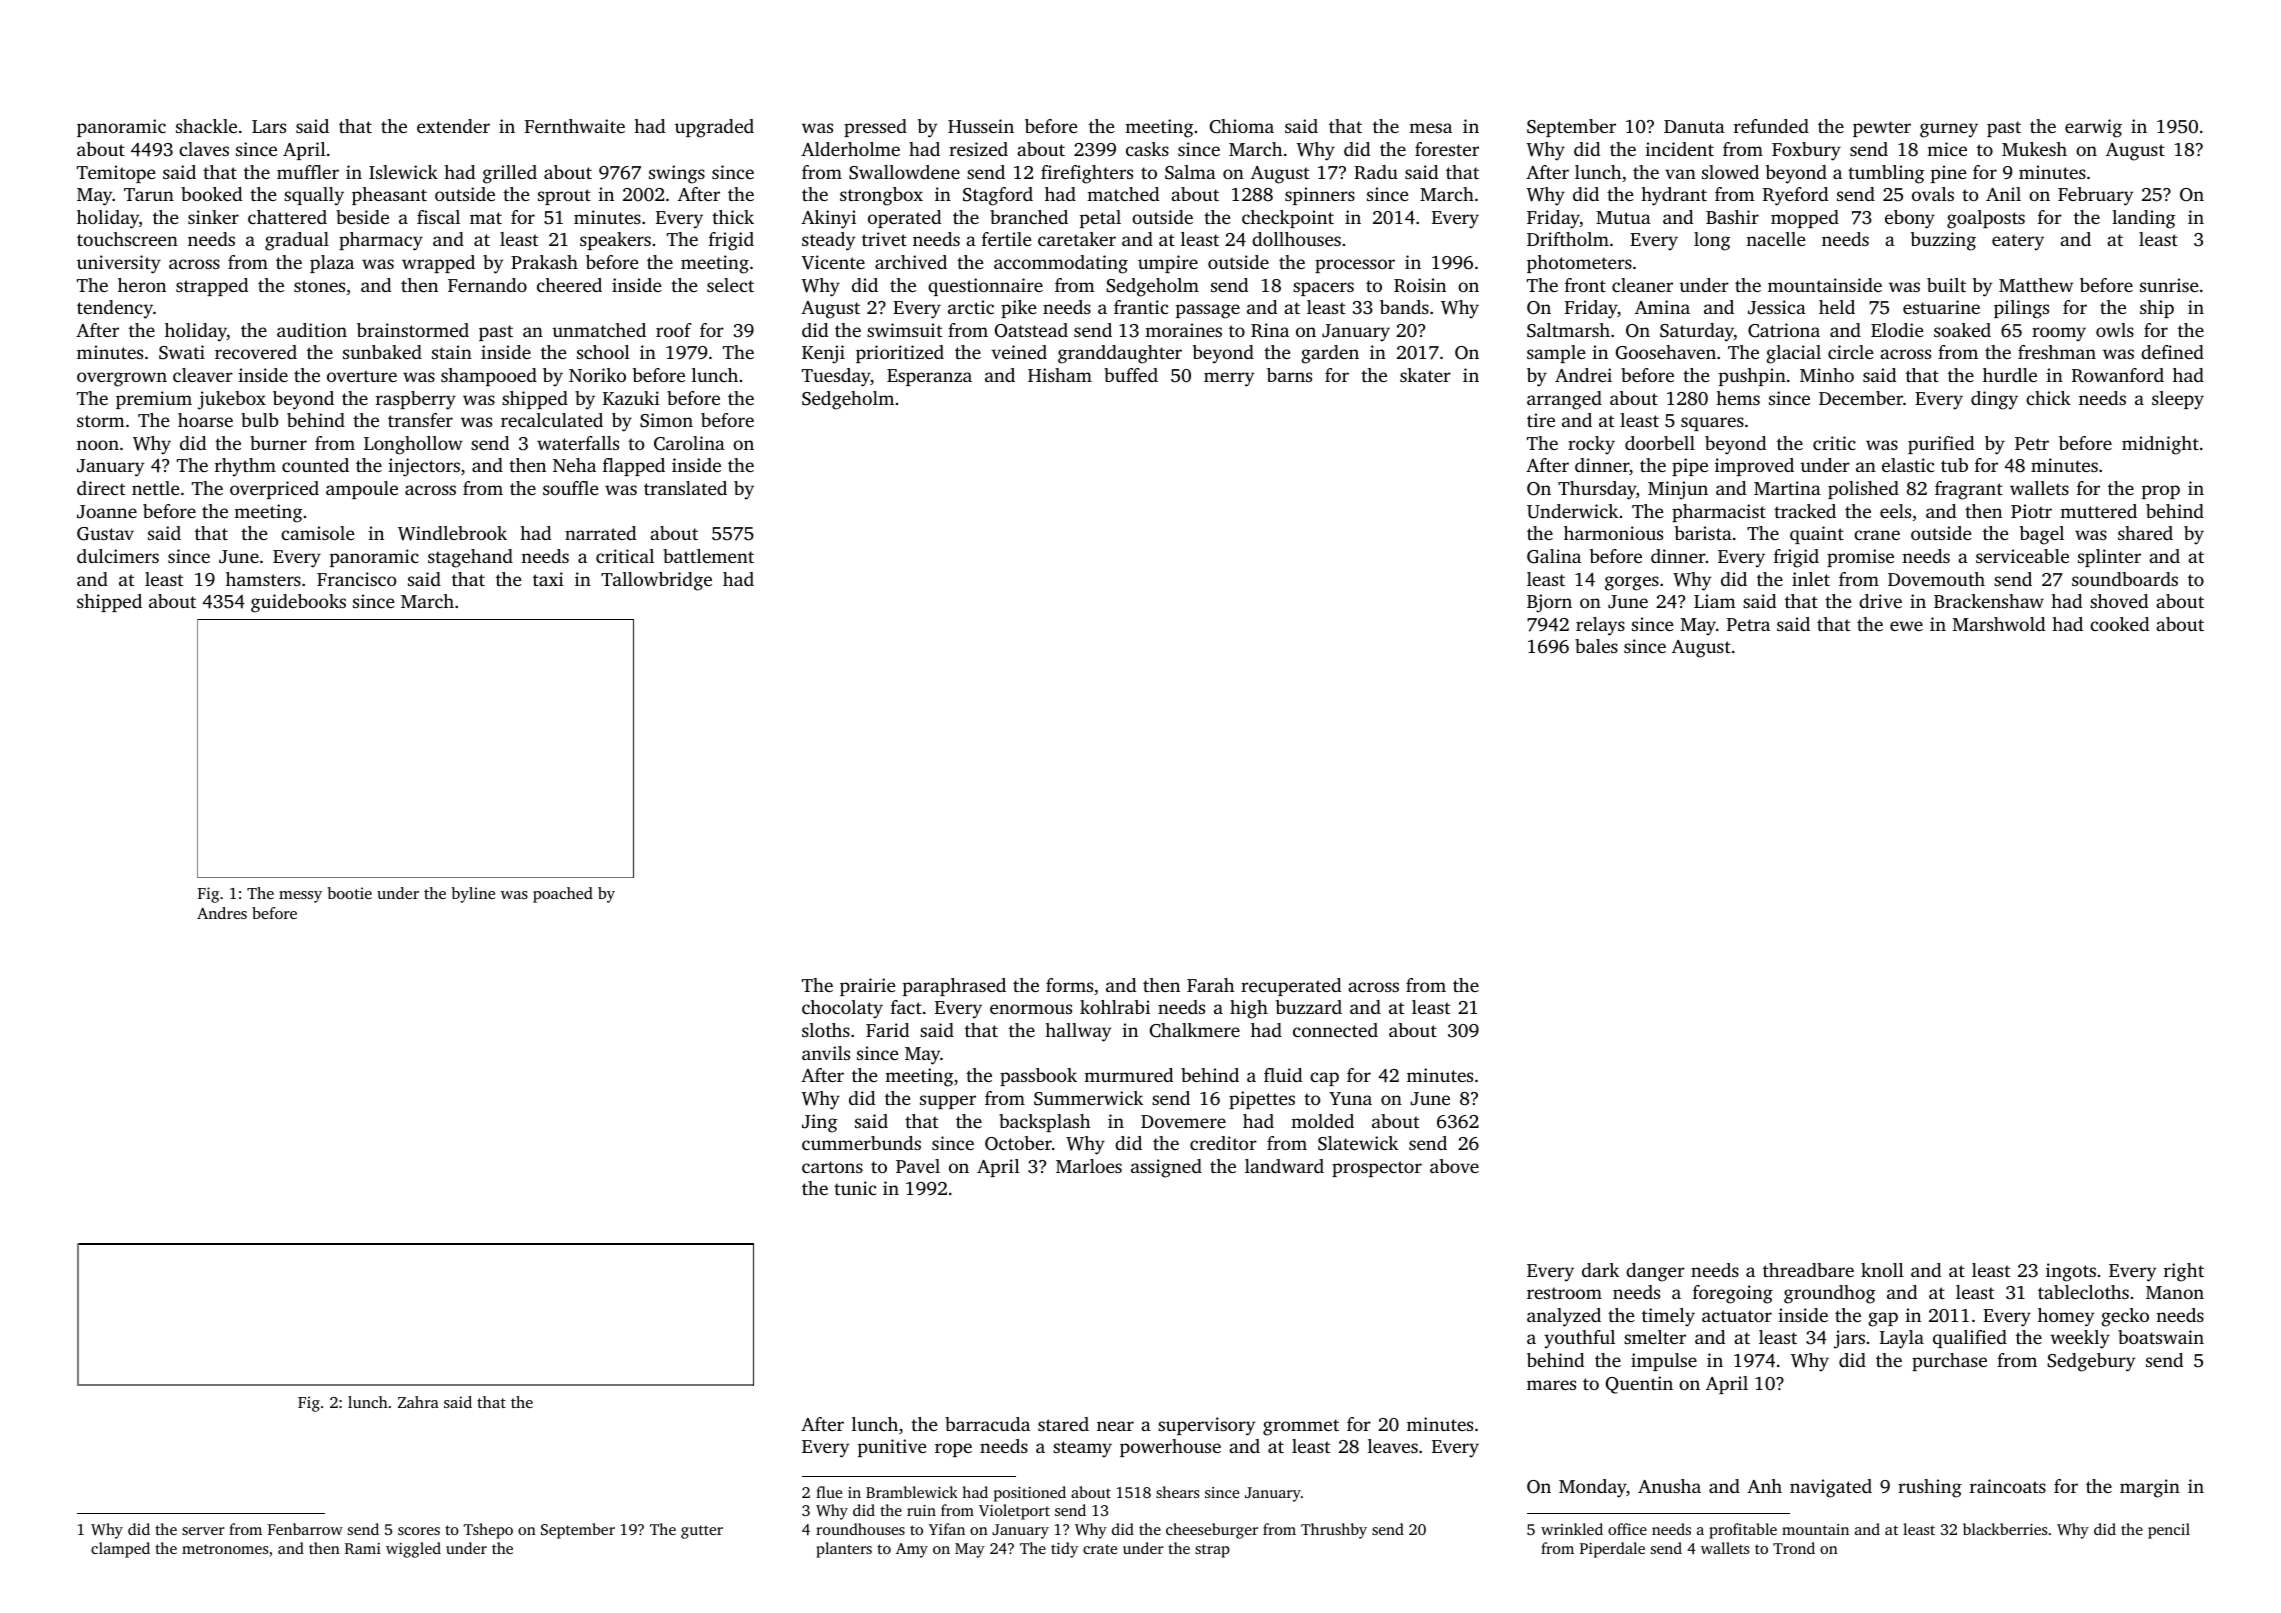 This screenshot has height=1613, width=2281. Describe the element at coordinates (842, 1009) in the screenshot. I see `chocolaty` at that location.
